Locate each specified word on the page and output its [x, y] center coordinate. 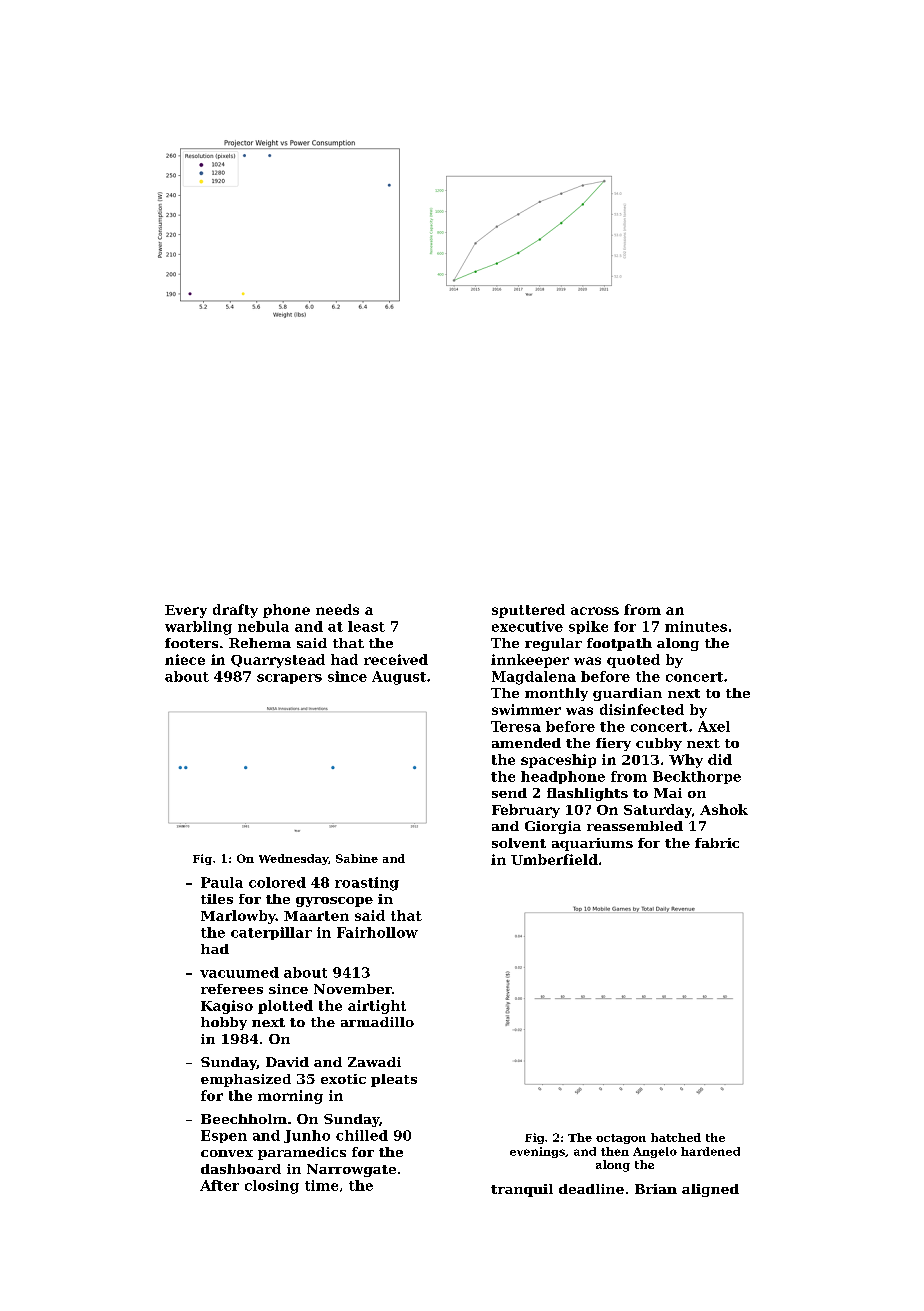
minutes [696, 626]
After [219, 1185]
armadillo [377, 1022]
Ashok [724, 809]
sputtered [528, 611]
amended [526, 743]
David [287, 1062]
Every [186, 611]
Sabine [357, 858]
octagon [621, 1139]
